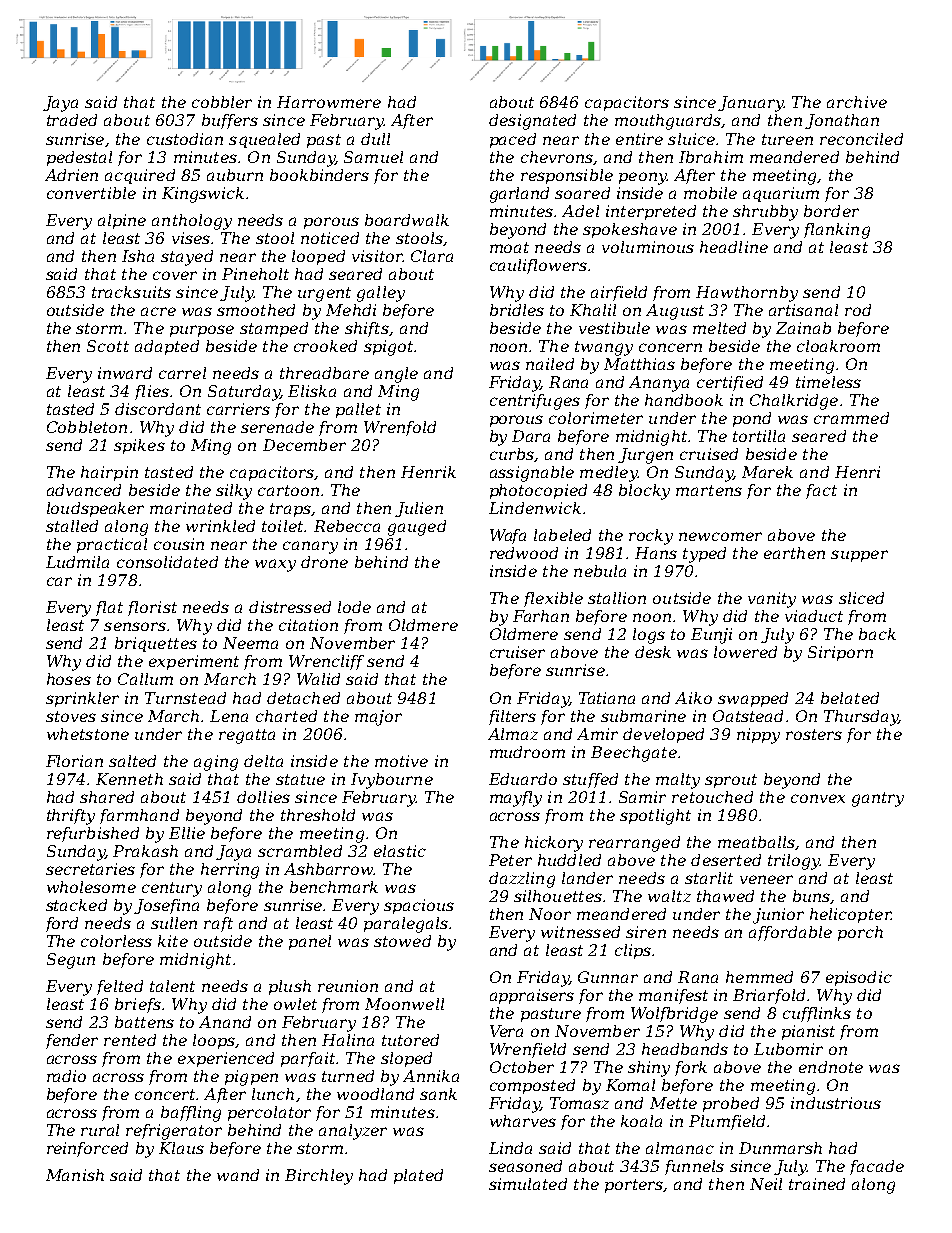 Image resolution: width=952 pixels, height=1233 pixels. I want to click on border, so click(831, 211).
